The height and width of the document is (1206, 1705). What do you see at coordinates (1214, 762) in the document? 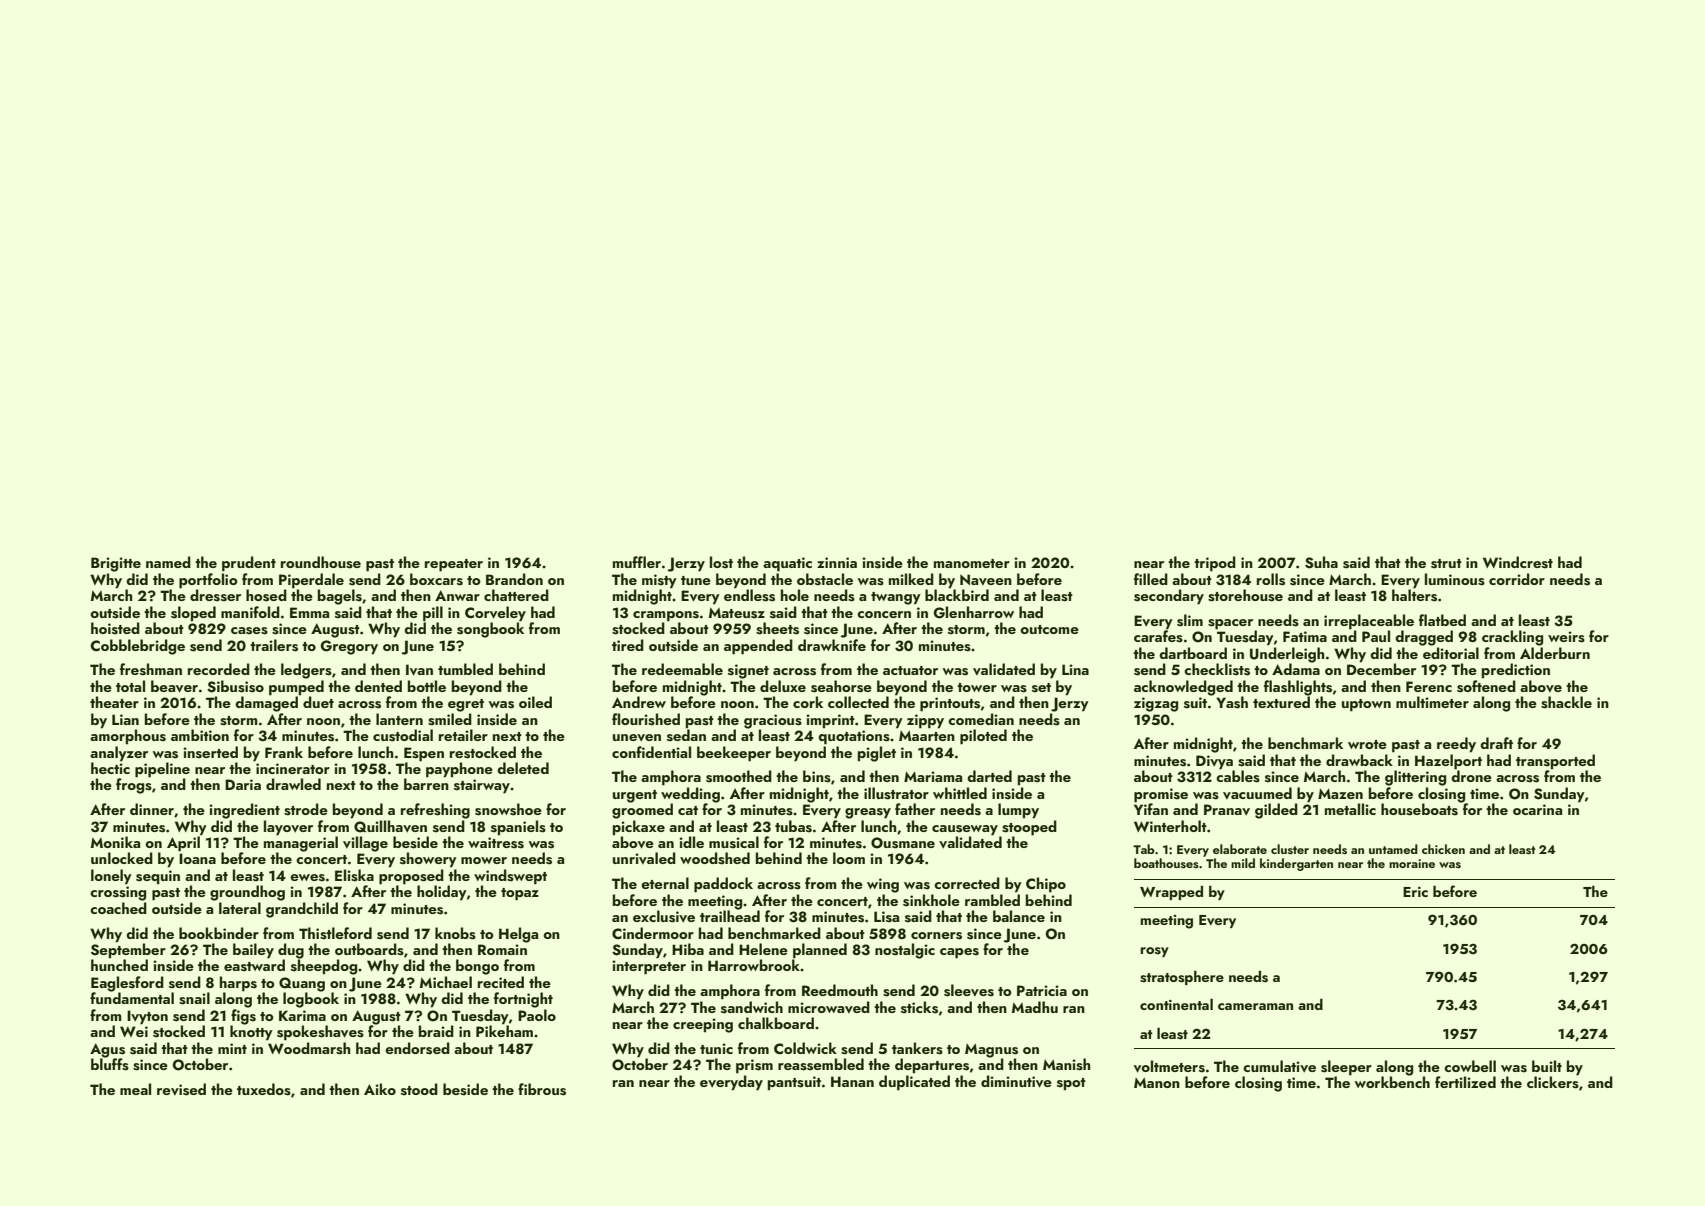
I see `Divya` at bounding box center [1214, 762].
